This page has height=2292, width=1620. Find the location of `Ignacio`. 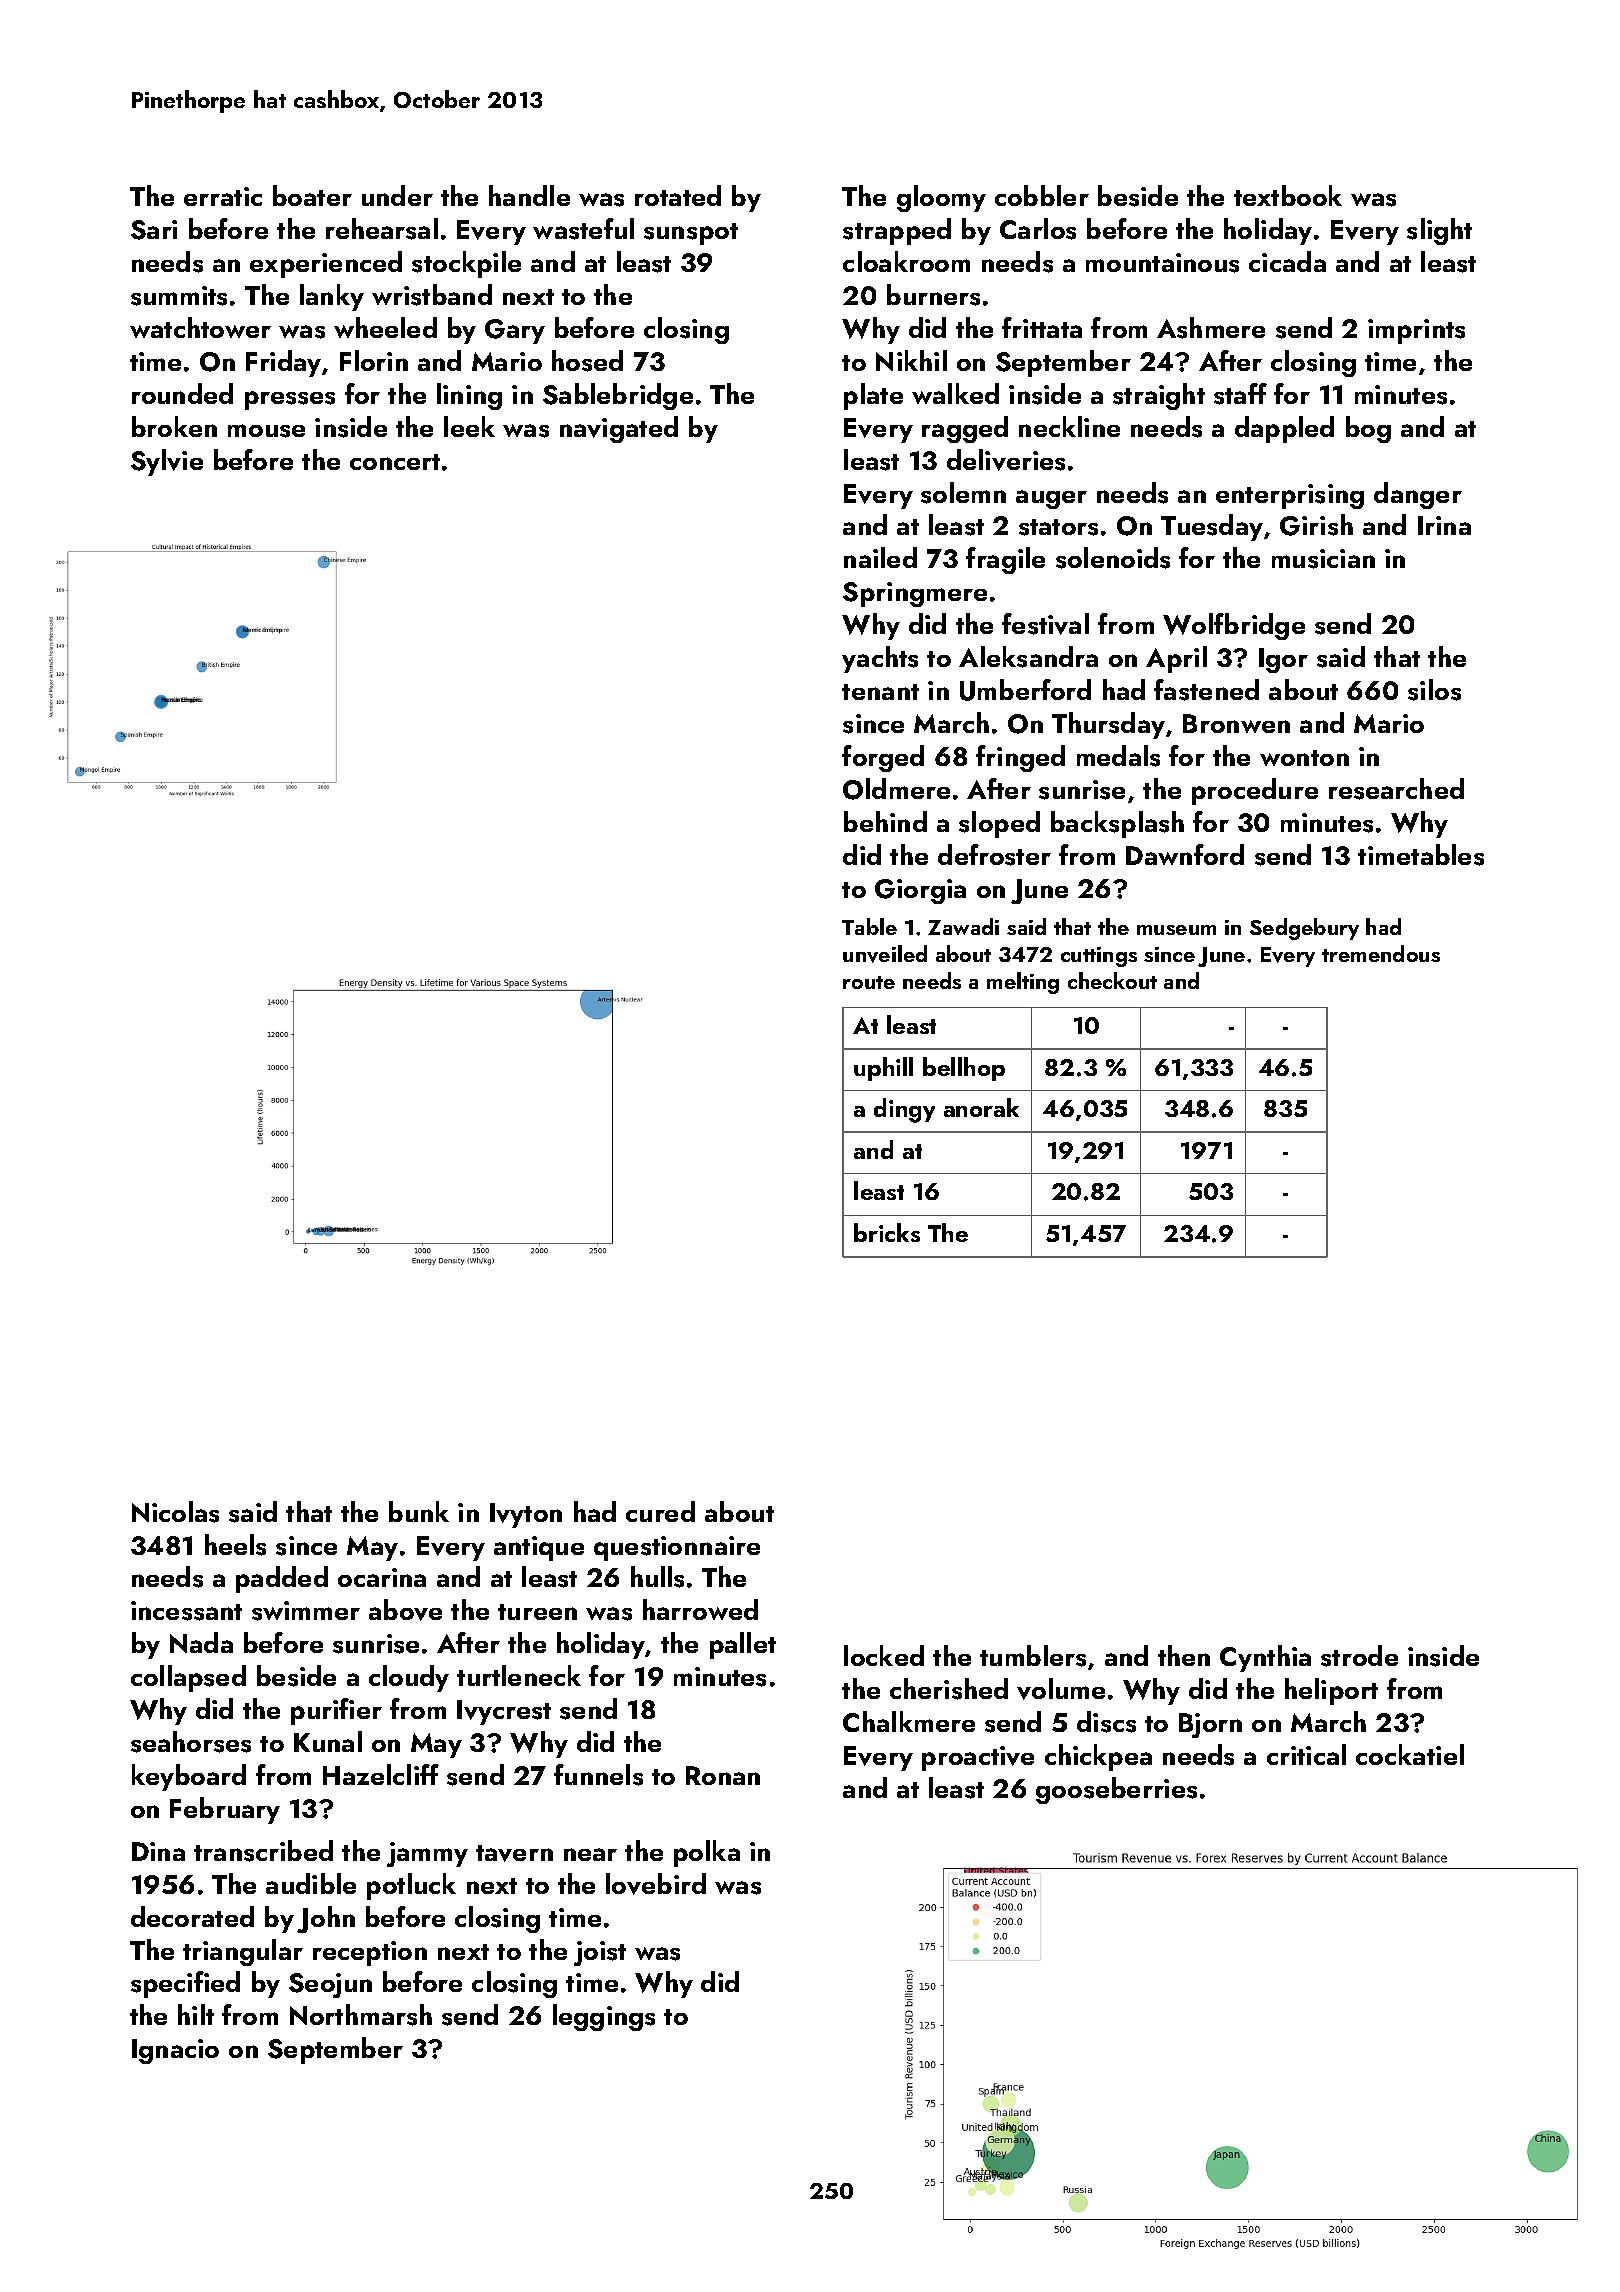

Ignacio is located at coordinates (175, 2051).
